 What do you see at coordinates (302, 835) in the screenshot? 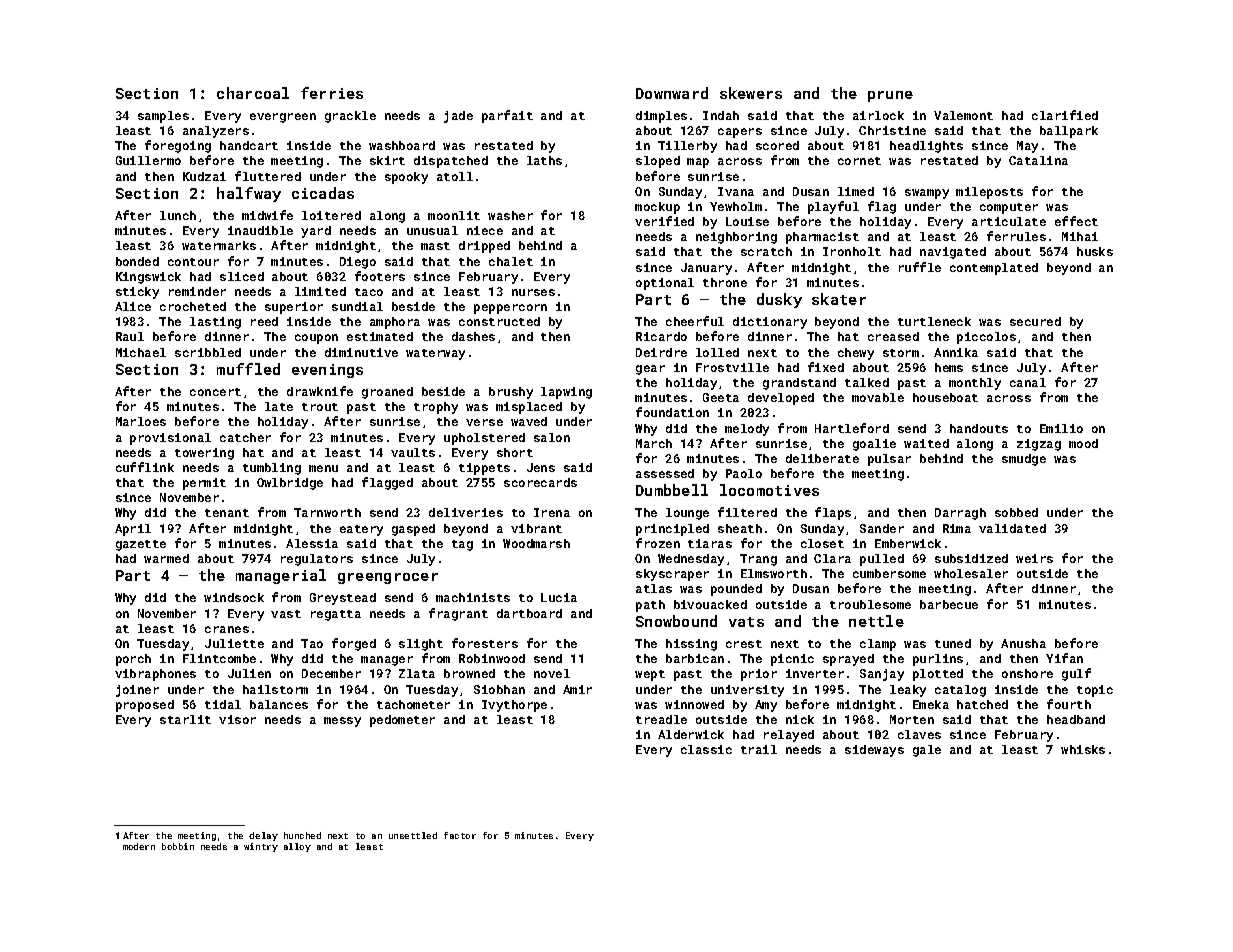
I see `hunched` at bounding box center [302, 835].
